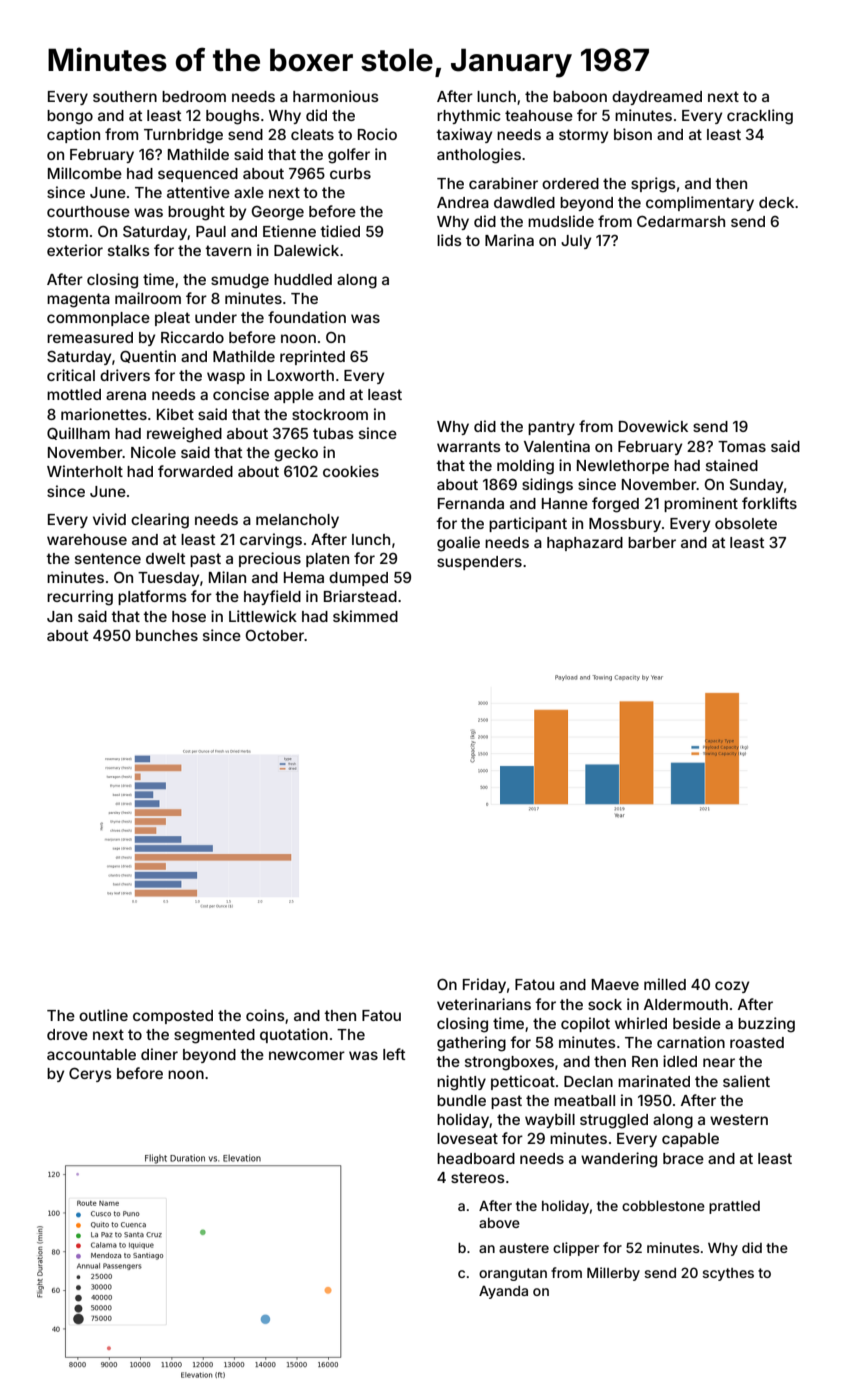 This screenshot has width=849, height=1400. I want to click on hose, so click(189, 616).
